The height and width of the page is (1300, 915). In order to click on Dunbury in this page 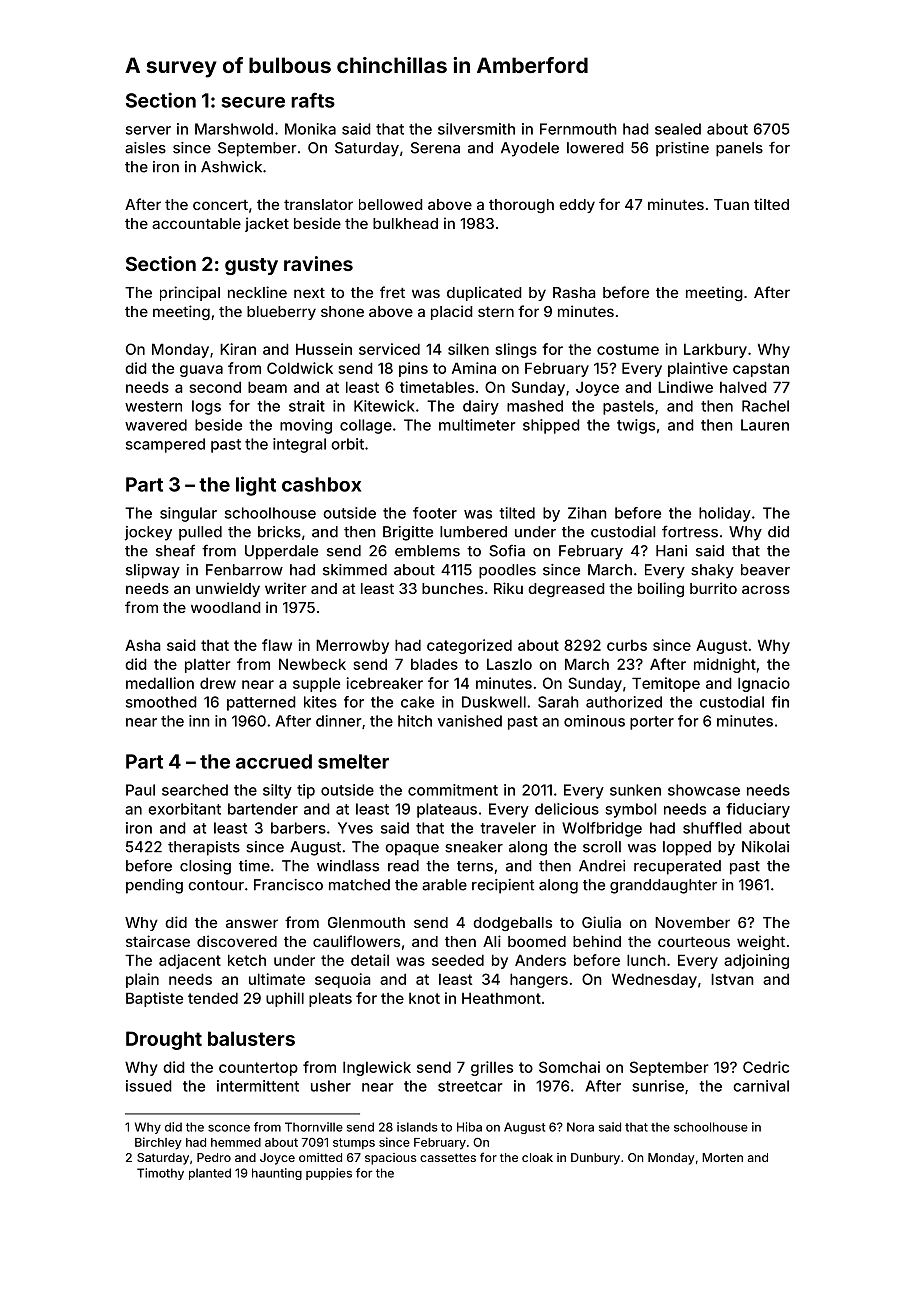, I will do `click(595, 1159)`.
